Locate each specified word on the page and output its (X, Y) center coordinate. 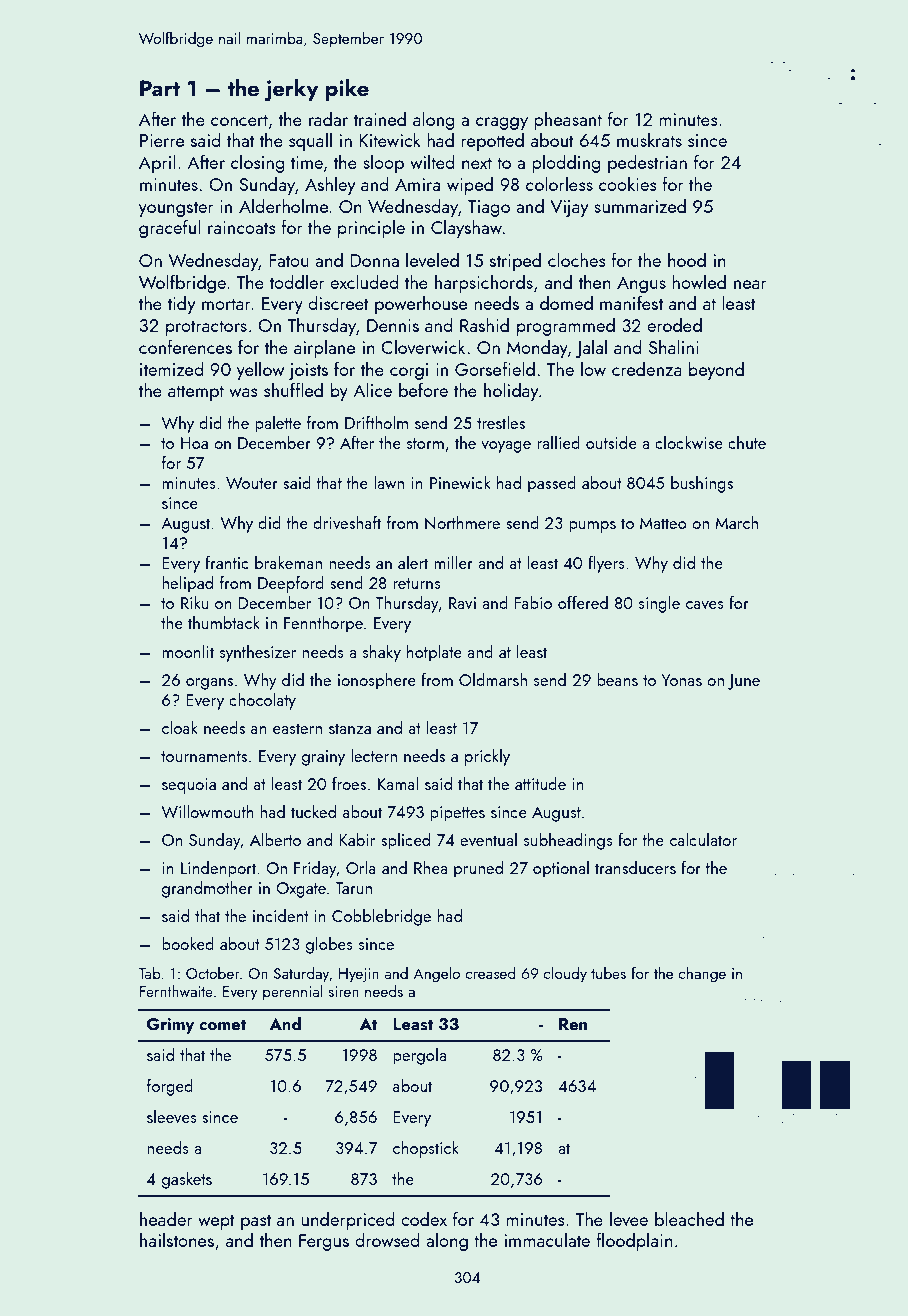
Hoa (194, 443)
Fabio (533, 602)
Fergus (324, 1242)
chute (747, 442)
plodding (566, 164)
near (750, 284)
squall (310, 142)
